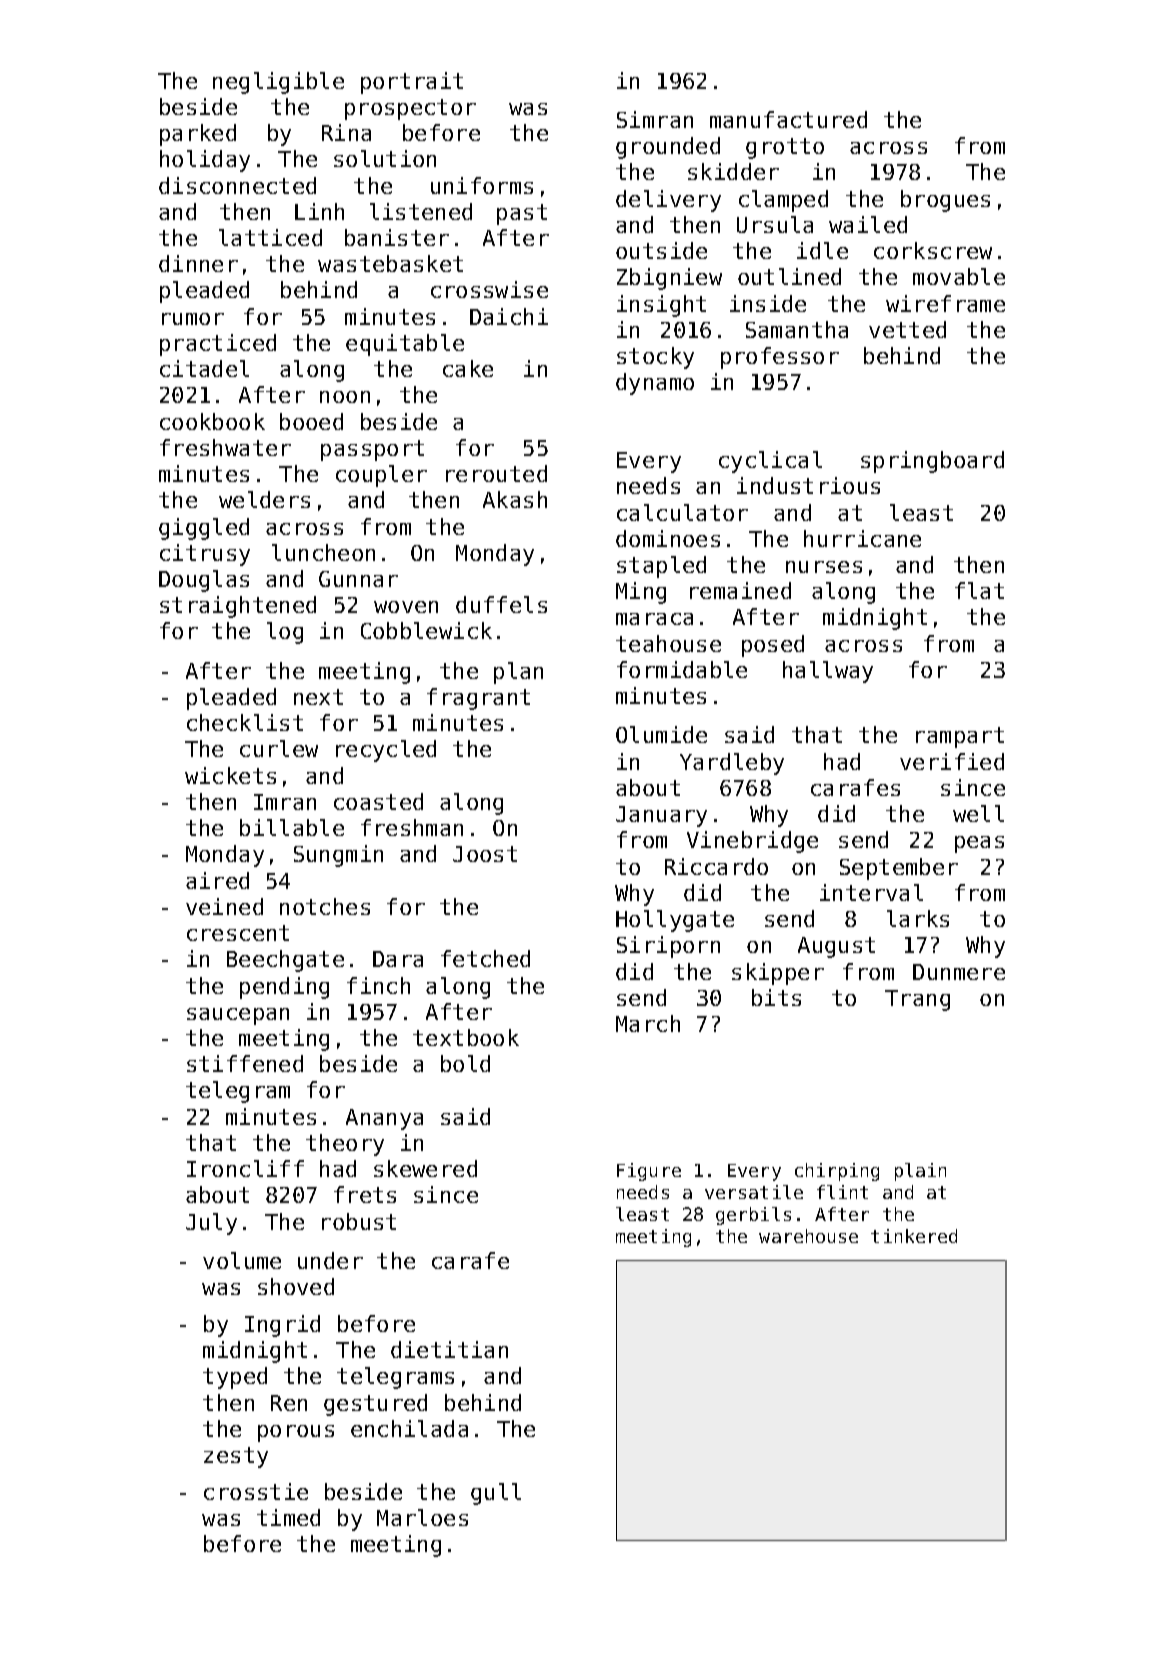  What do you see at coordinates (788, 119) in the image?
I see `manufactured` at bounding box center [788, 119].
